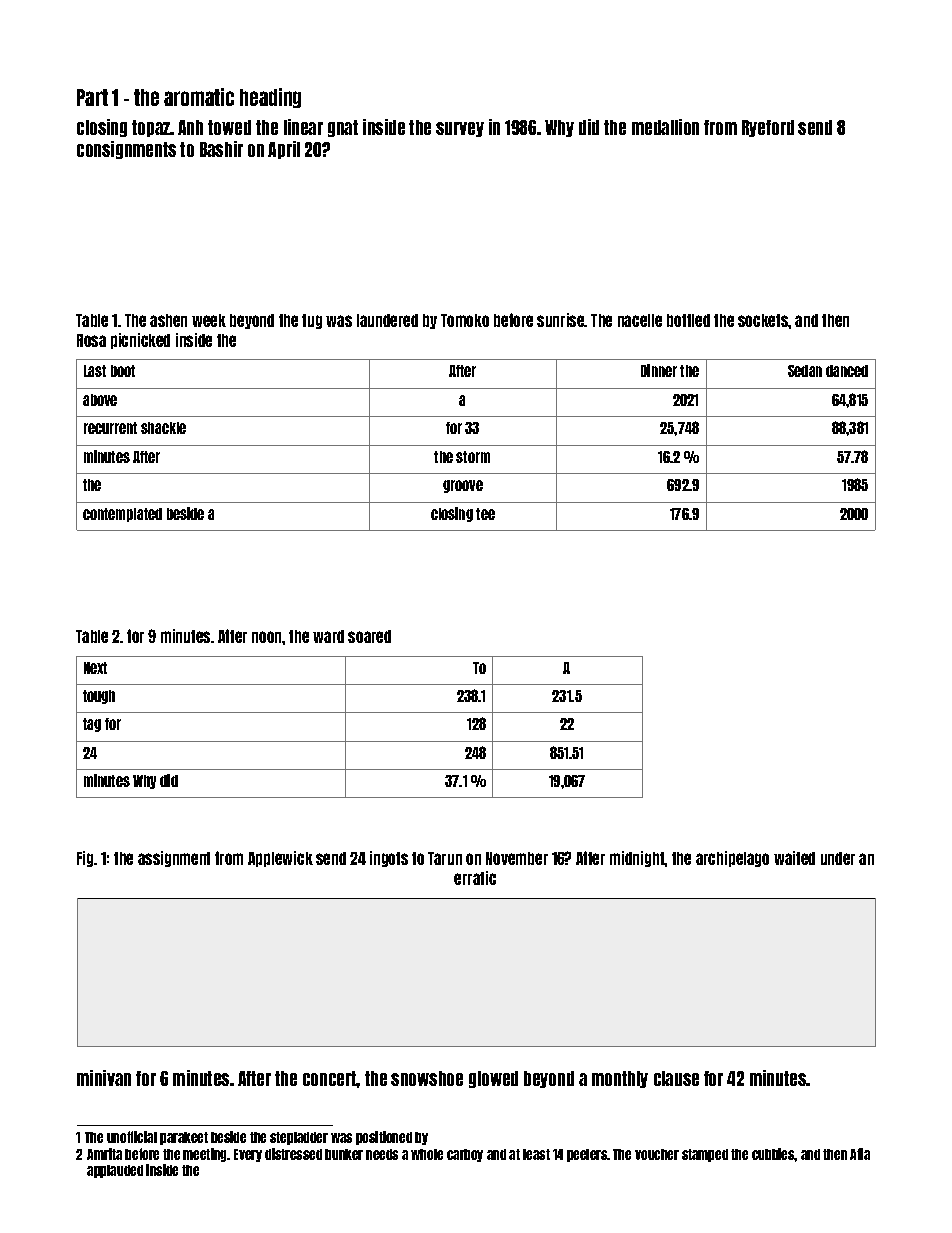 The height and width of the screenshot is (1233, 952). What do you see at coordinates (123, 371) in the screenshot?
I see `boot` at bounding box center [123, 371].
